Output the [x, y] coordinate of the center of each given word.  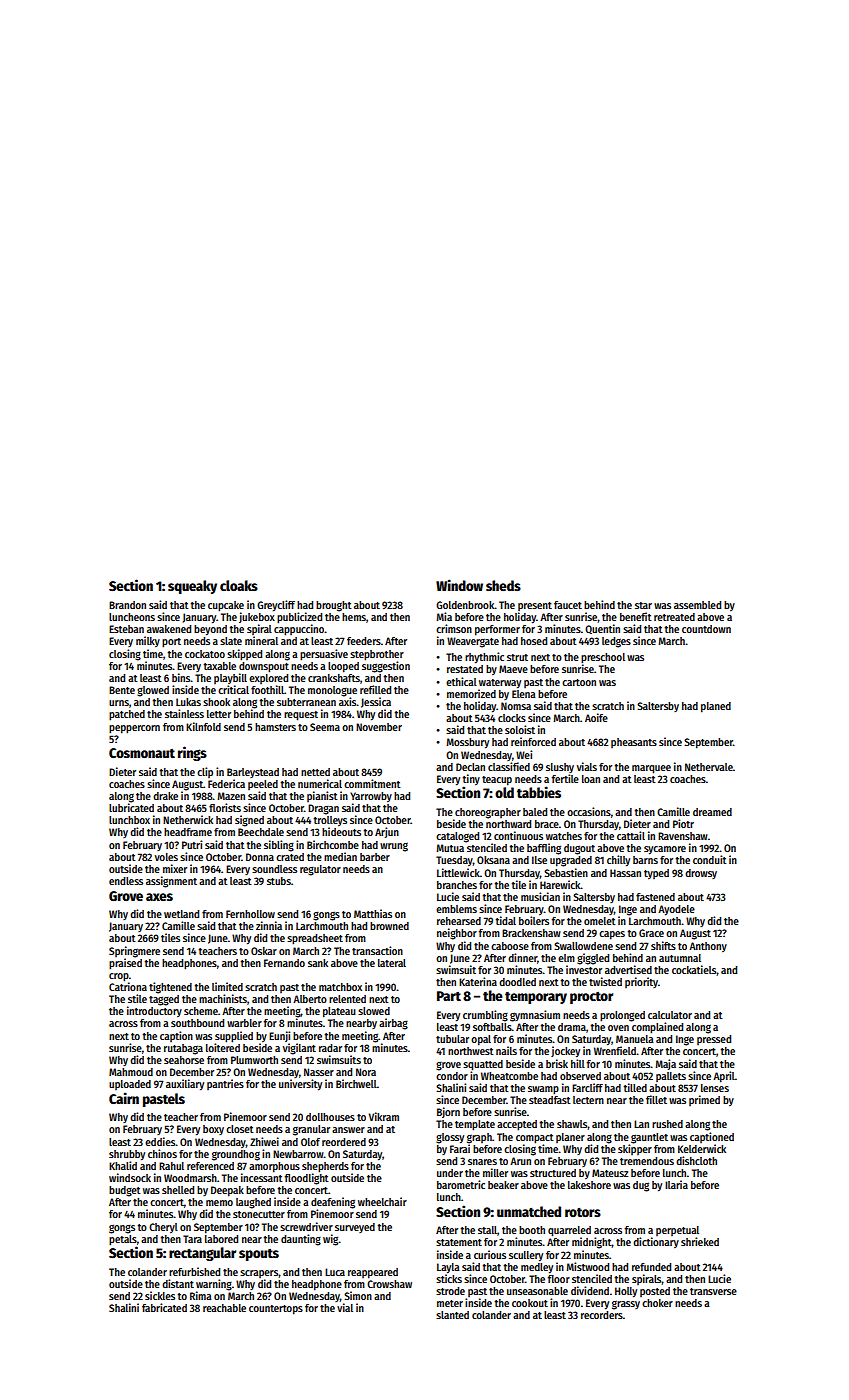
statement [459, 1242]
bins [181, 677]
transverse [713, 1291]
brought [334, 606]
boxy [213, 1130]
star [643, 605]
